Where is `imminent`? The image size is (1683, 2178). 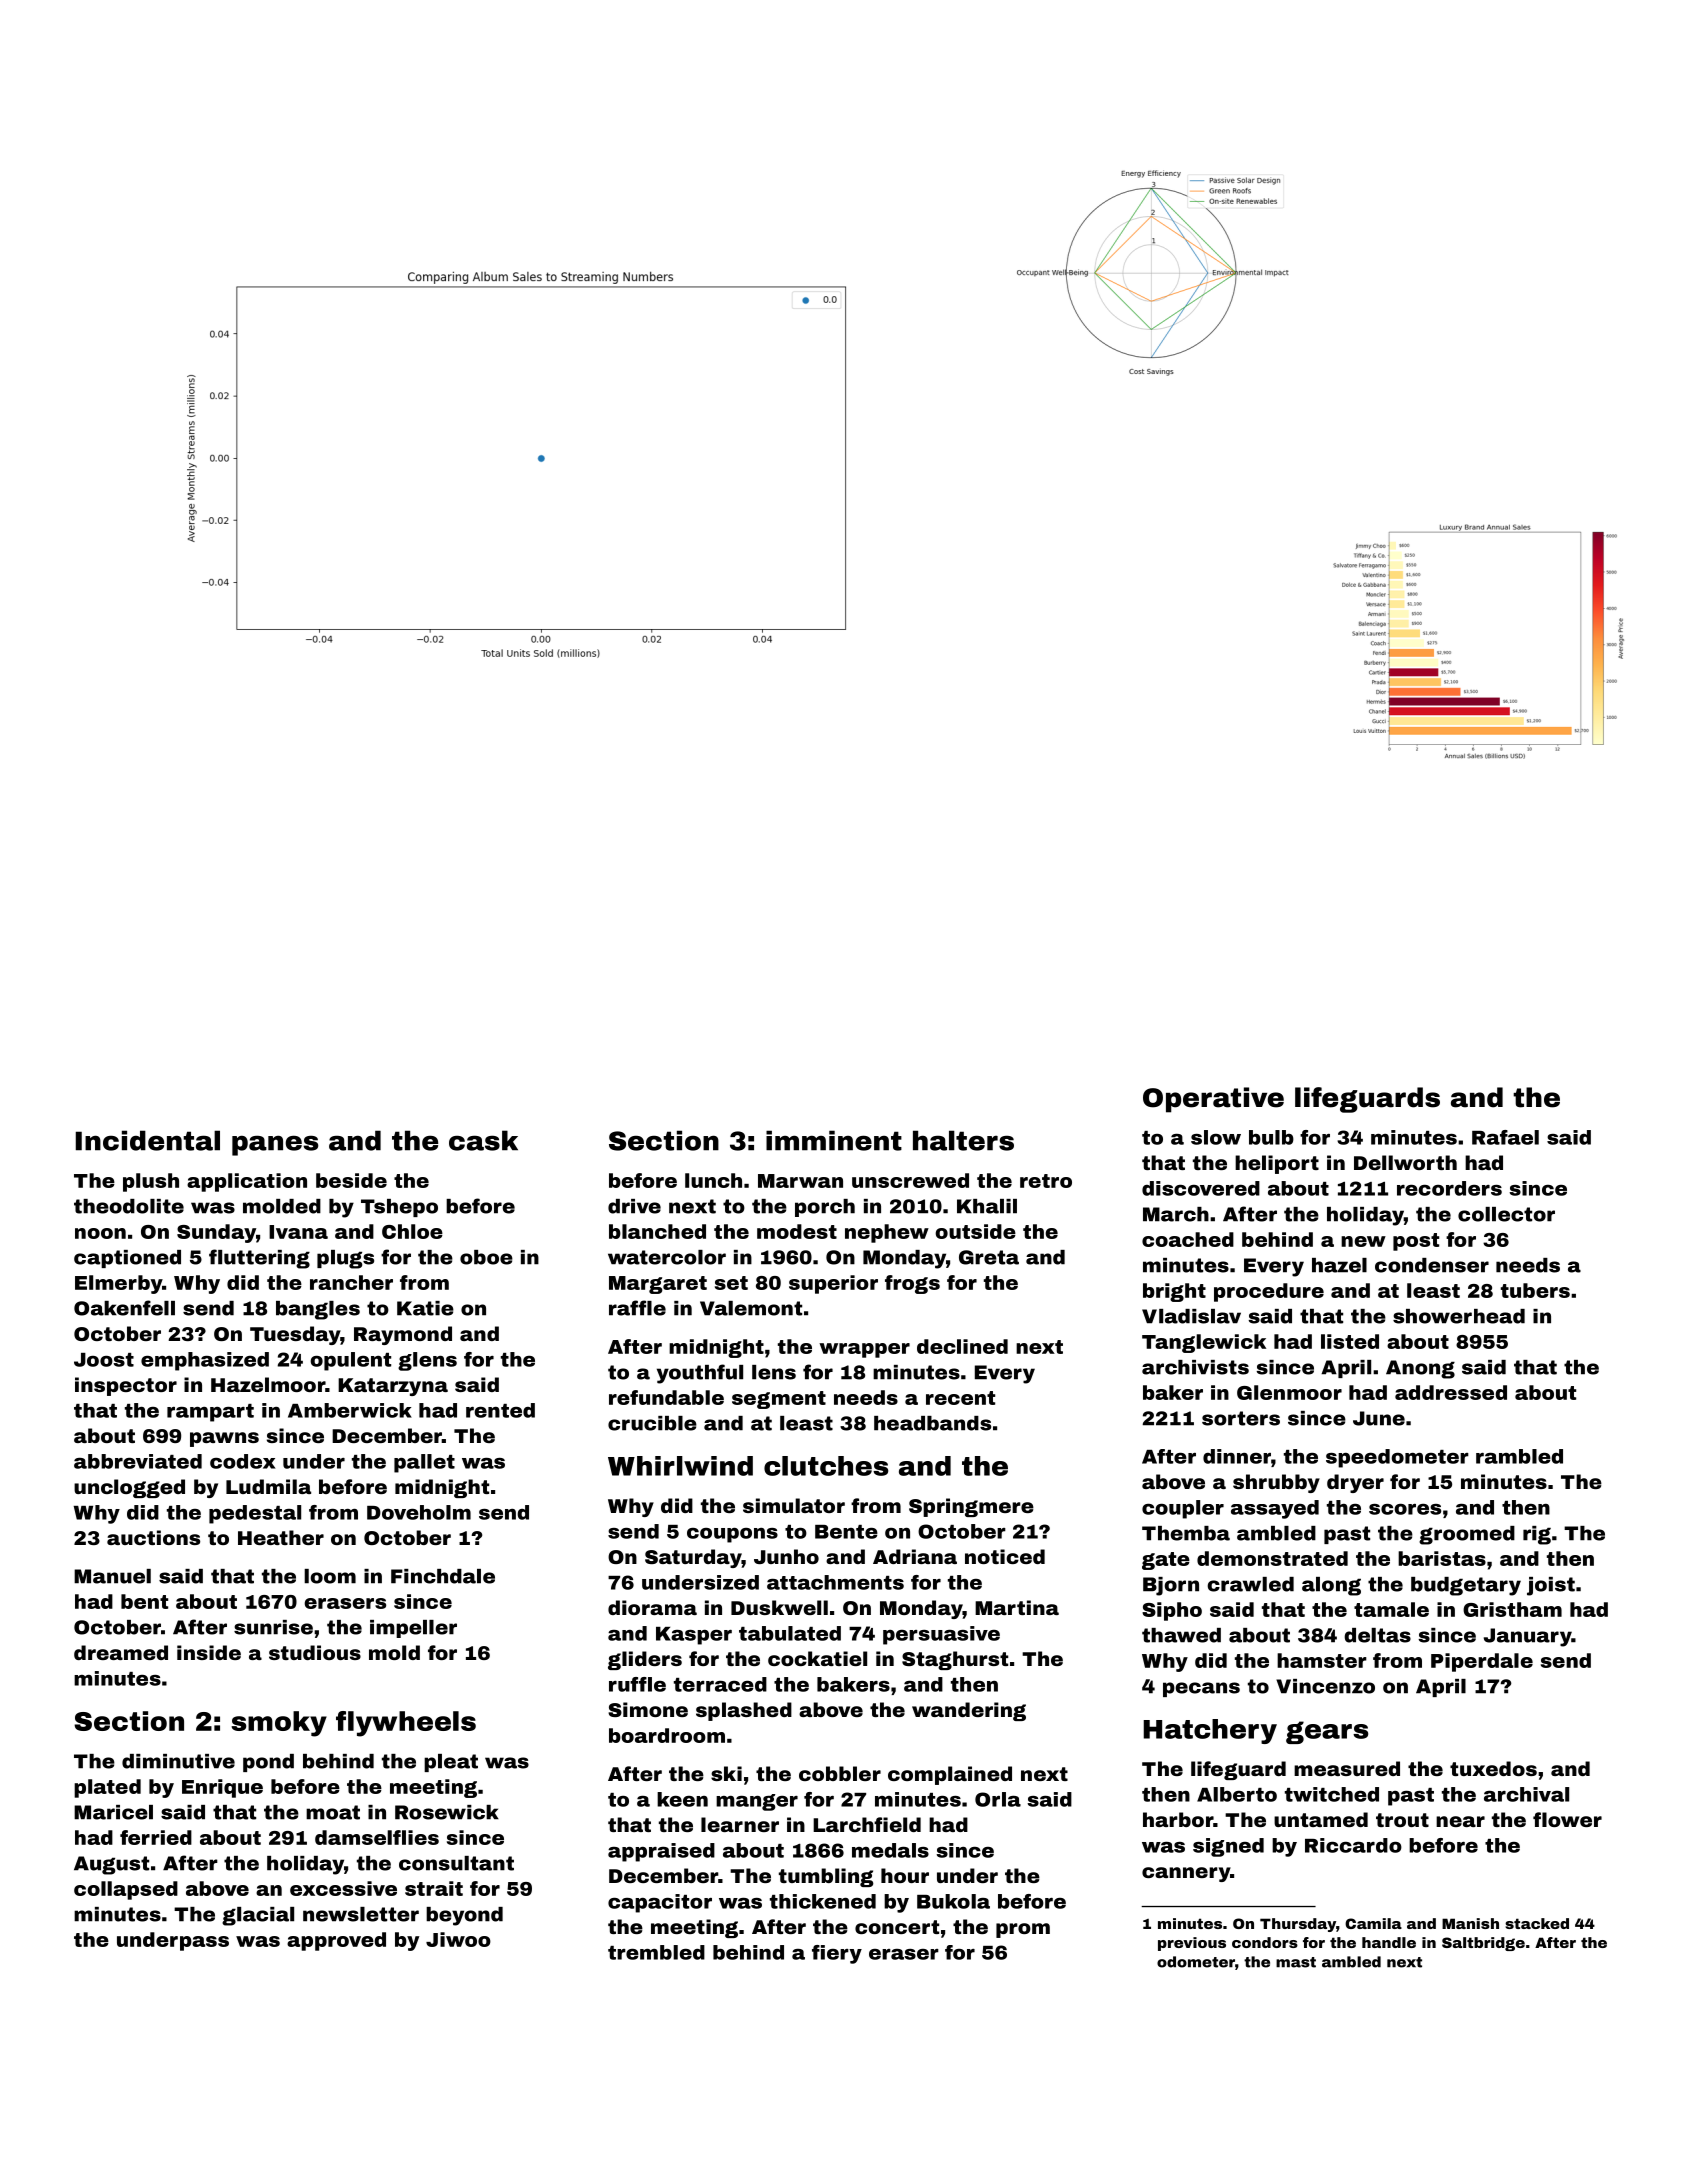 imminent is located at coordinates (834, 1140).
